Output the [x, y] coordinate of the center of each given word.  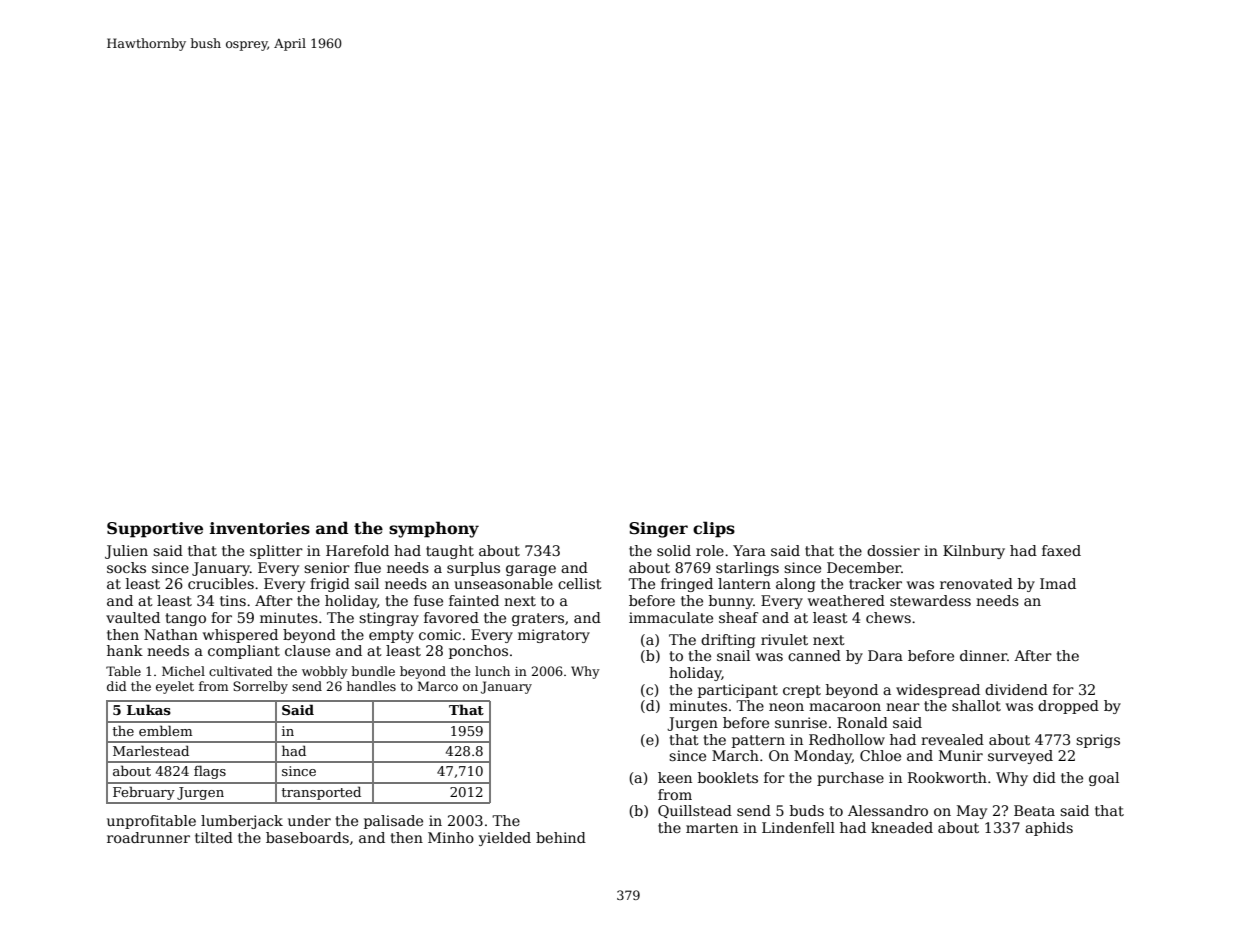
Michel [183, 671]
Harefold [357, 550]
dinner [983, 655]
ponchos [478, 652]
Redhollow [847, 739]
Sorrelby [260, 687]
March [735, 755]
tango [185, 619]
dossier [893, 550]
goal [1104, 779]
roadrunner [148, 837]
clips [714, 529]
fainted [474, 600]
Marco [438, 686]
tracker [875, 583]
